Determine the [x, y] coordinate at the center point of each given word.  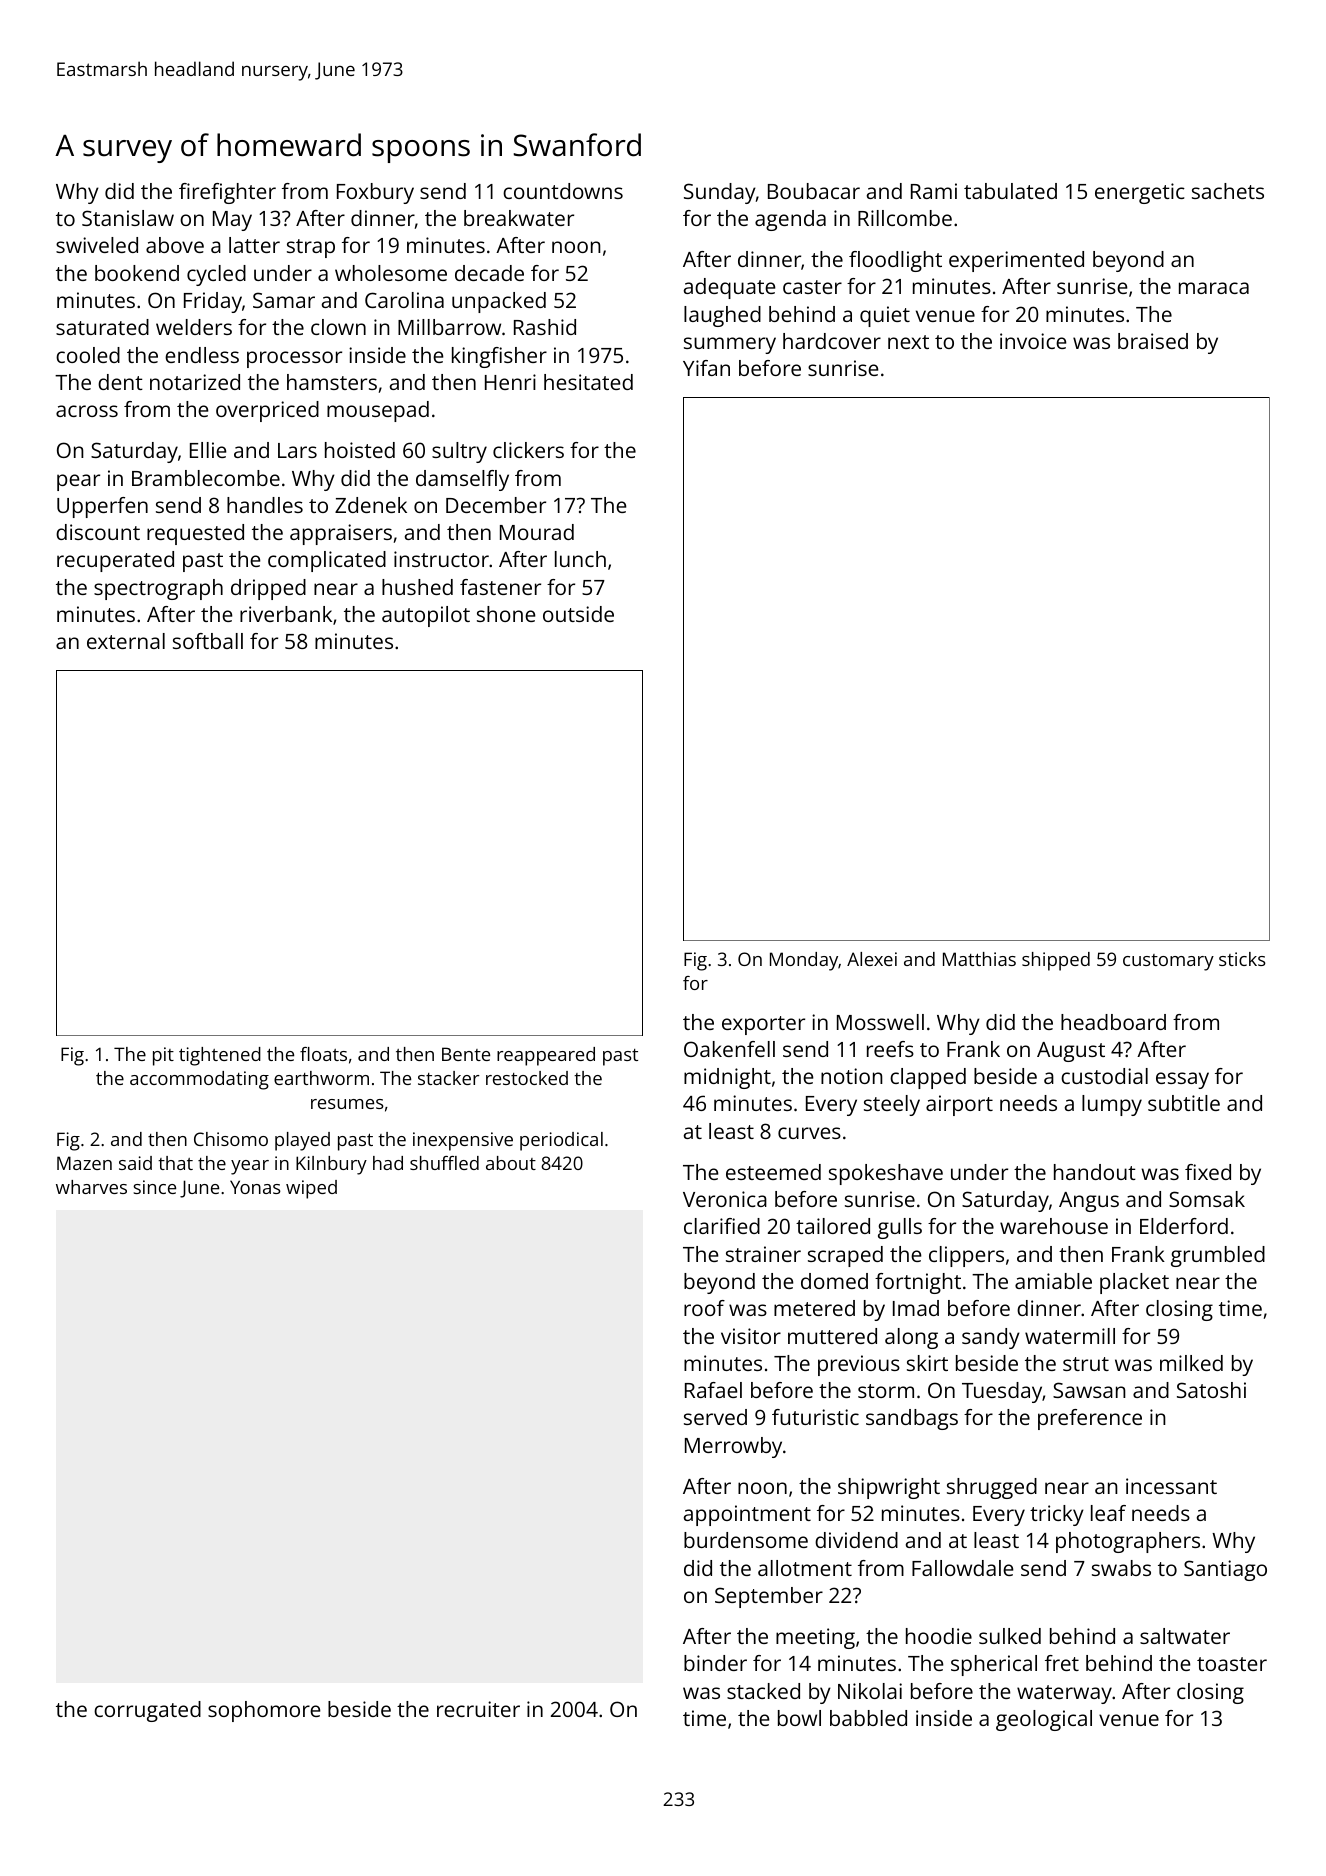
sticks [1242, 959]
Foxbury [375, 193]
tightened [220, 1056]
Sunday [720, 193]
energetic [1140, 193]
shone [506, 614]
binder [715, 1663]
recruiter [478, 1709]
